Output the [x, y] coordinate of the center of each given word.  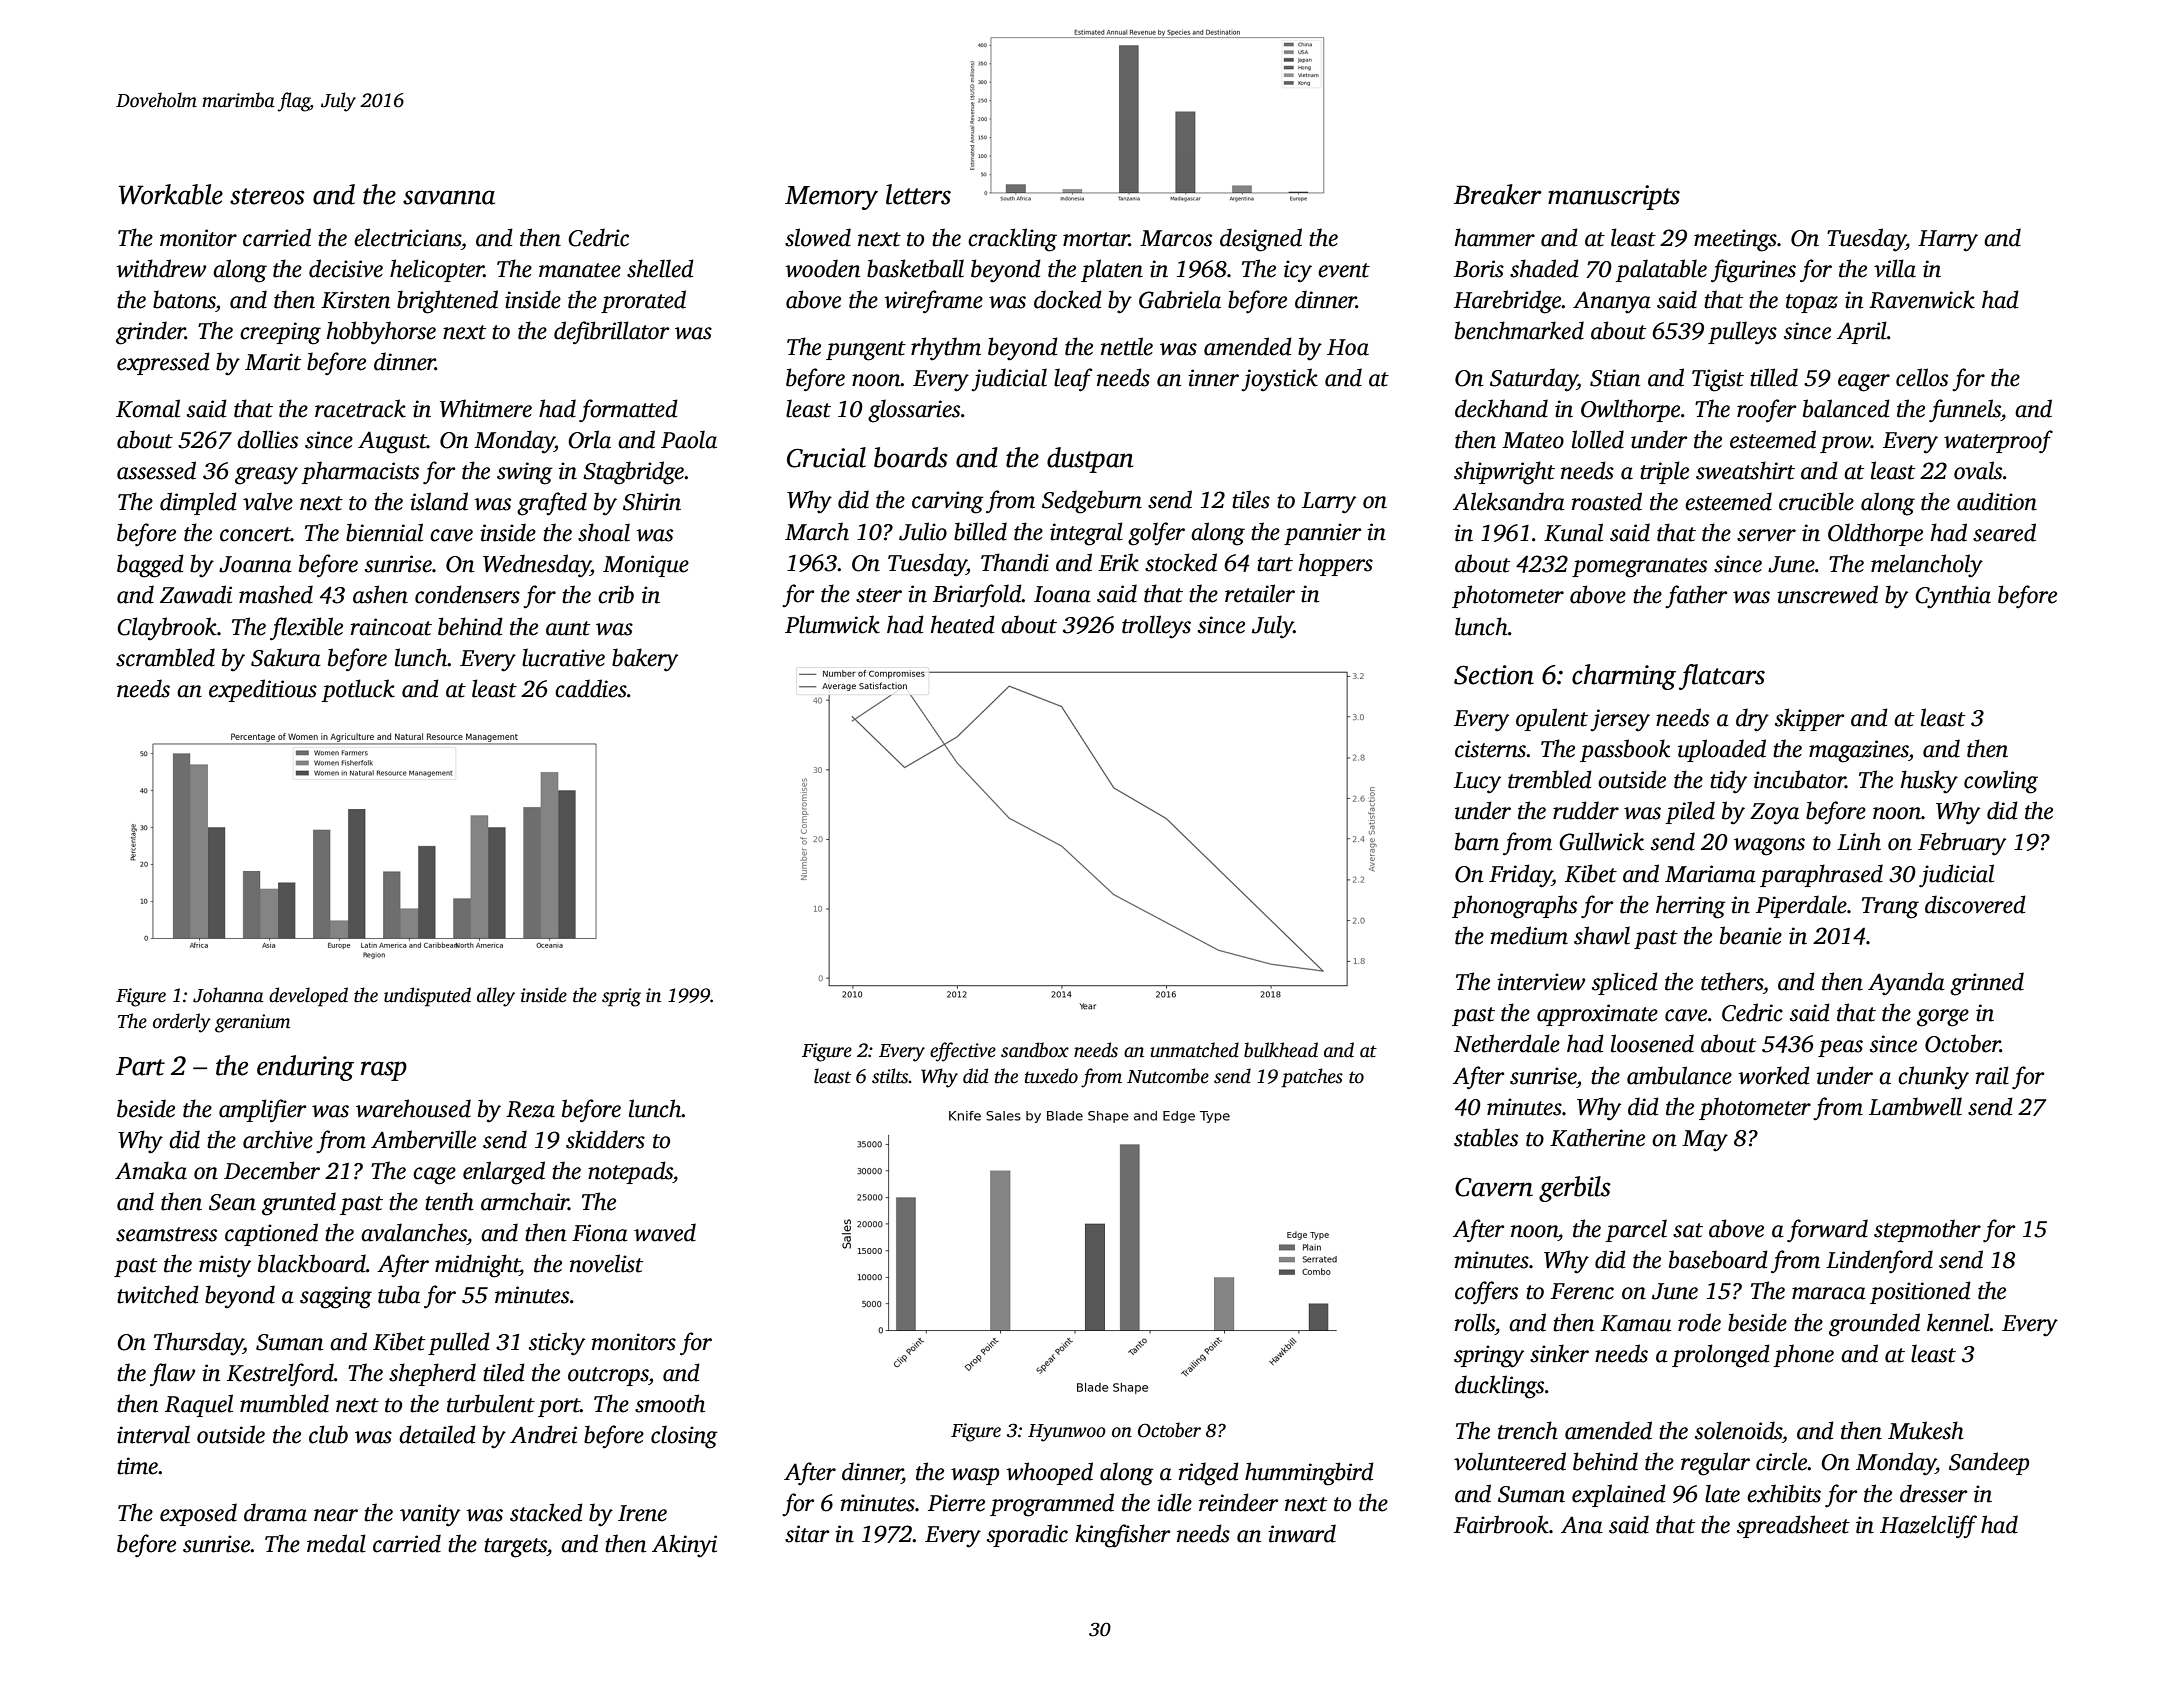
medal [336, 1543]
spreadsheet [1793, 1526]
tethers [1732, 981]
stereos [267, 196]
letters [918, 194]
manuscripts [1614, 197]
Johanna [228, 995]
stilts [890, 1076]
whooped [1049, 1473]
